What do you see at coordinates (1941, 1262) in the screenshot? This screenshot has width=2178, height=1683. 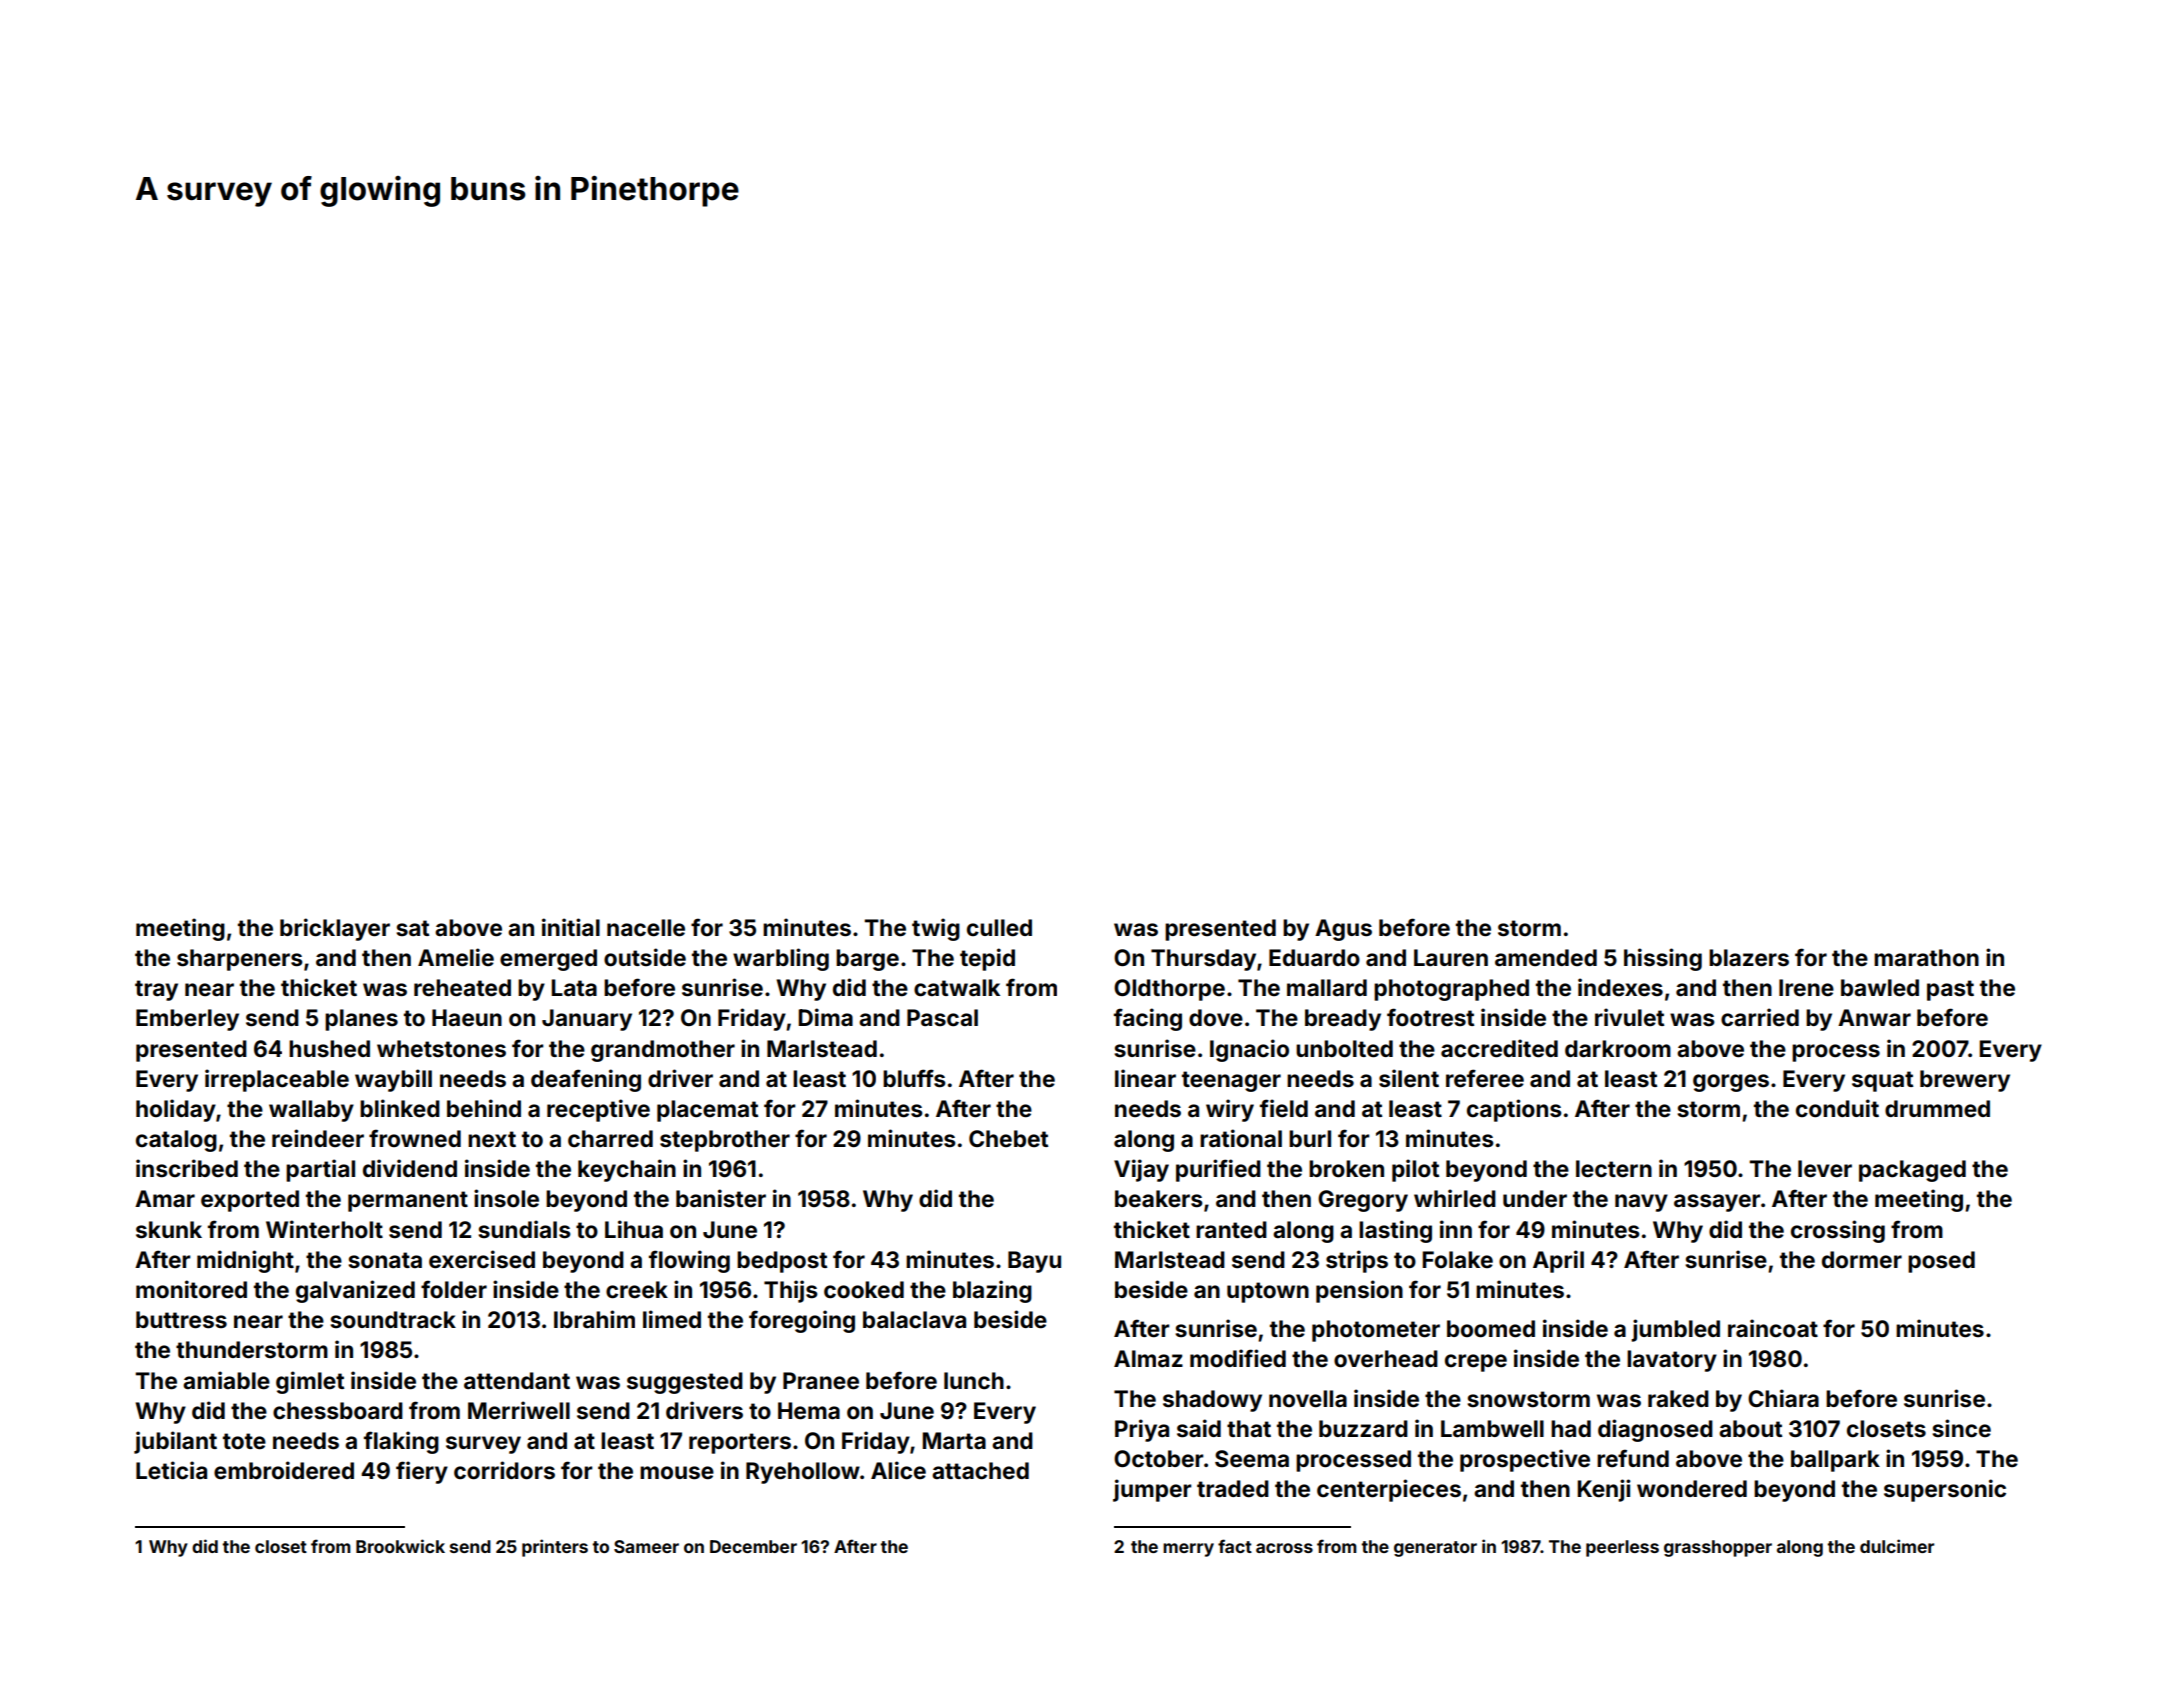 I see `posed` at bounding box center [1941, 1262].
